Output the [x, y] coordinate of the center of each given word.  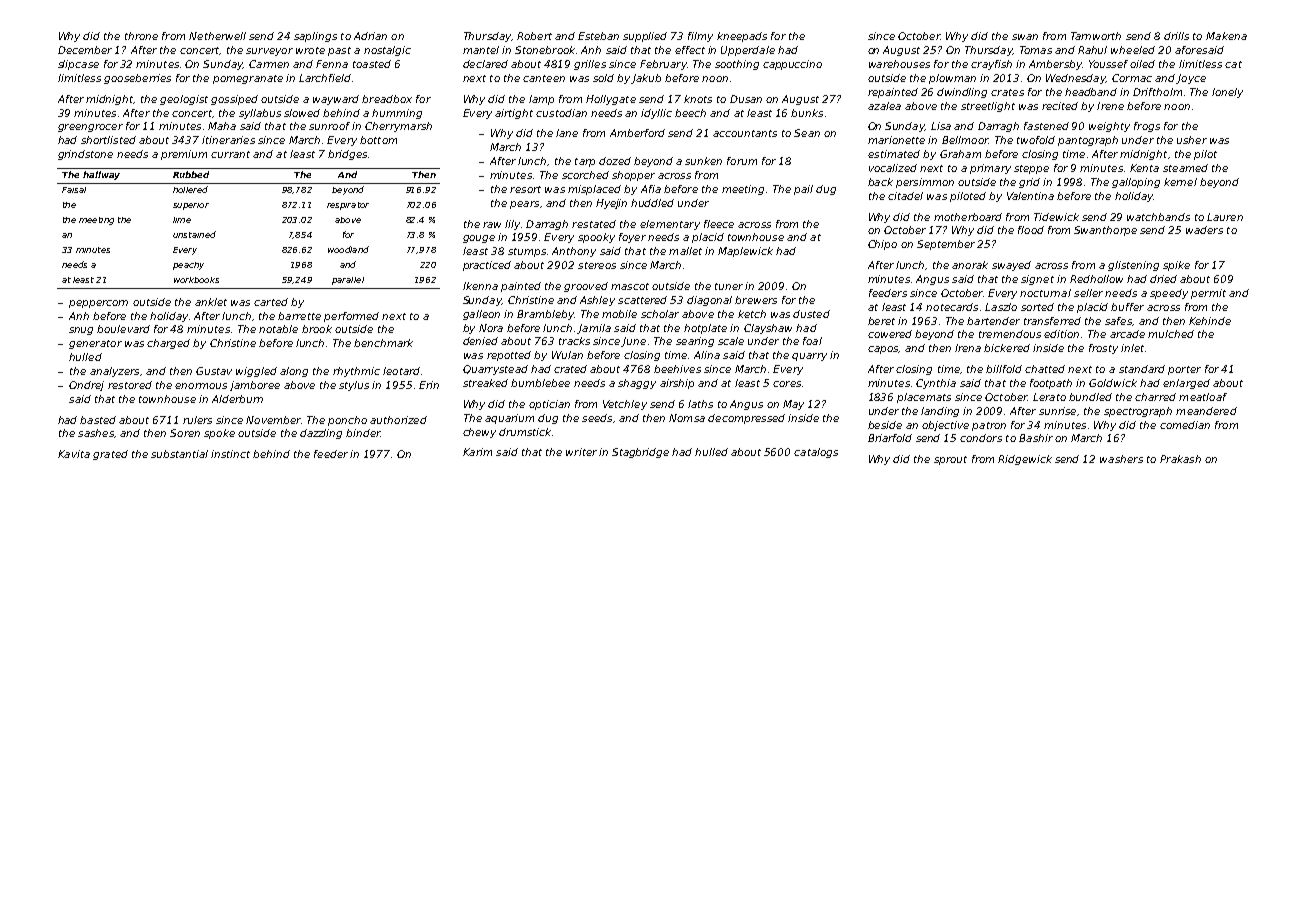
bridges [347, 155]
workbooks [196, 280]
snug [81, 331]
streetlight [988, 107]
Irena [968, 348]
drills [1176, 36]
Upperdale [748, 51]
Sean [807, 133]
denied [480, 341]
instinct [230, 454]
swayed [1011, 266]
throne [141, 36]
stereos [597, 265]
